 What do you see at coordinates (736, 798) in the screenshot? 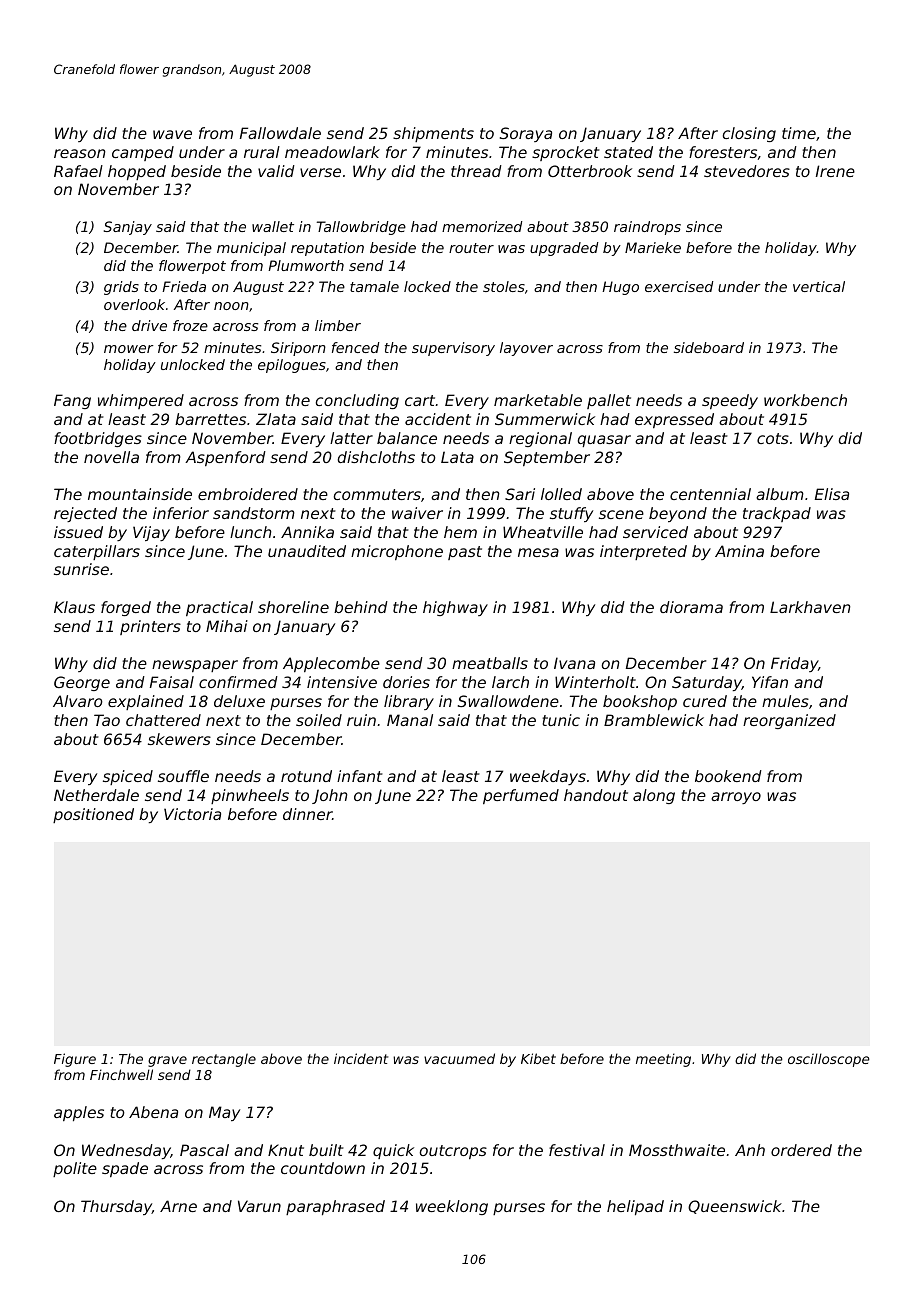
I see `arroyo` at bounding box center [736, 798].
